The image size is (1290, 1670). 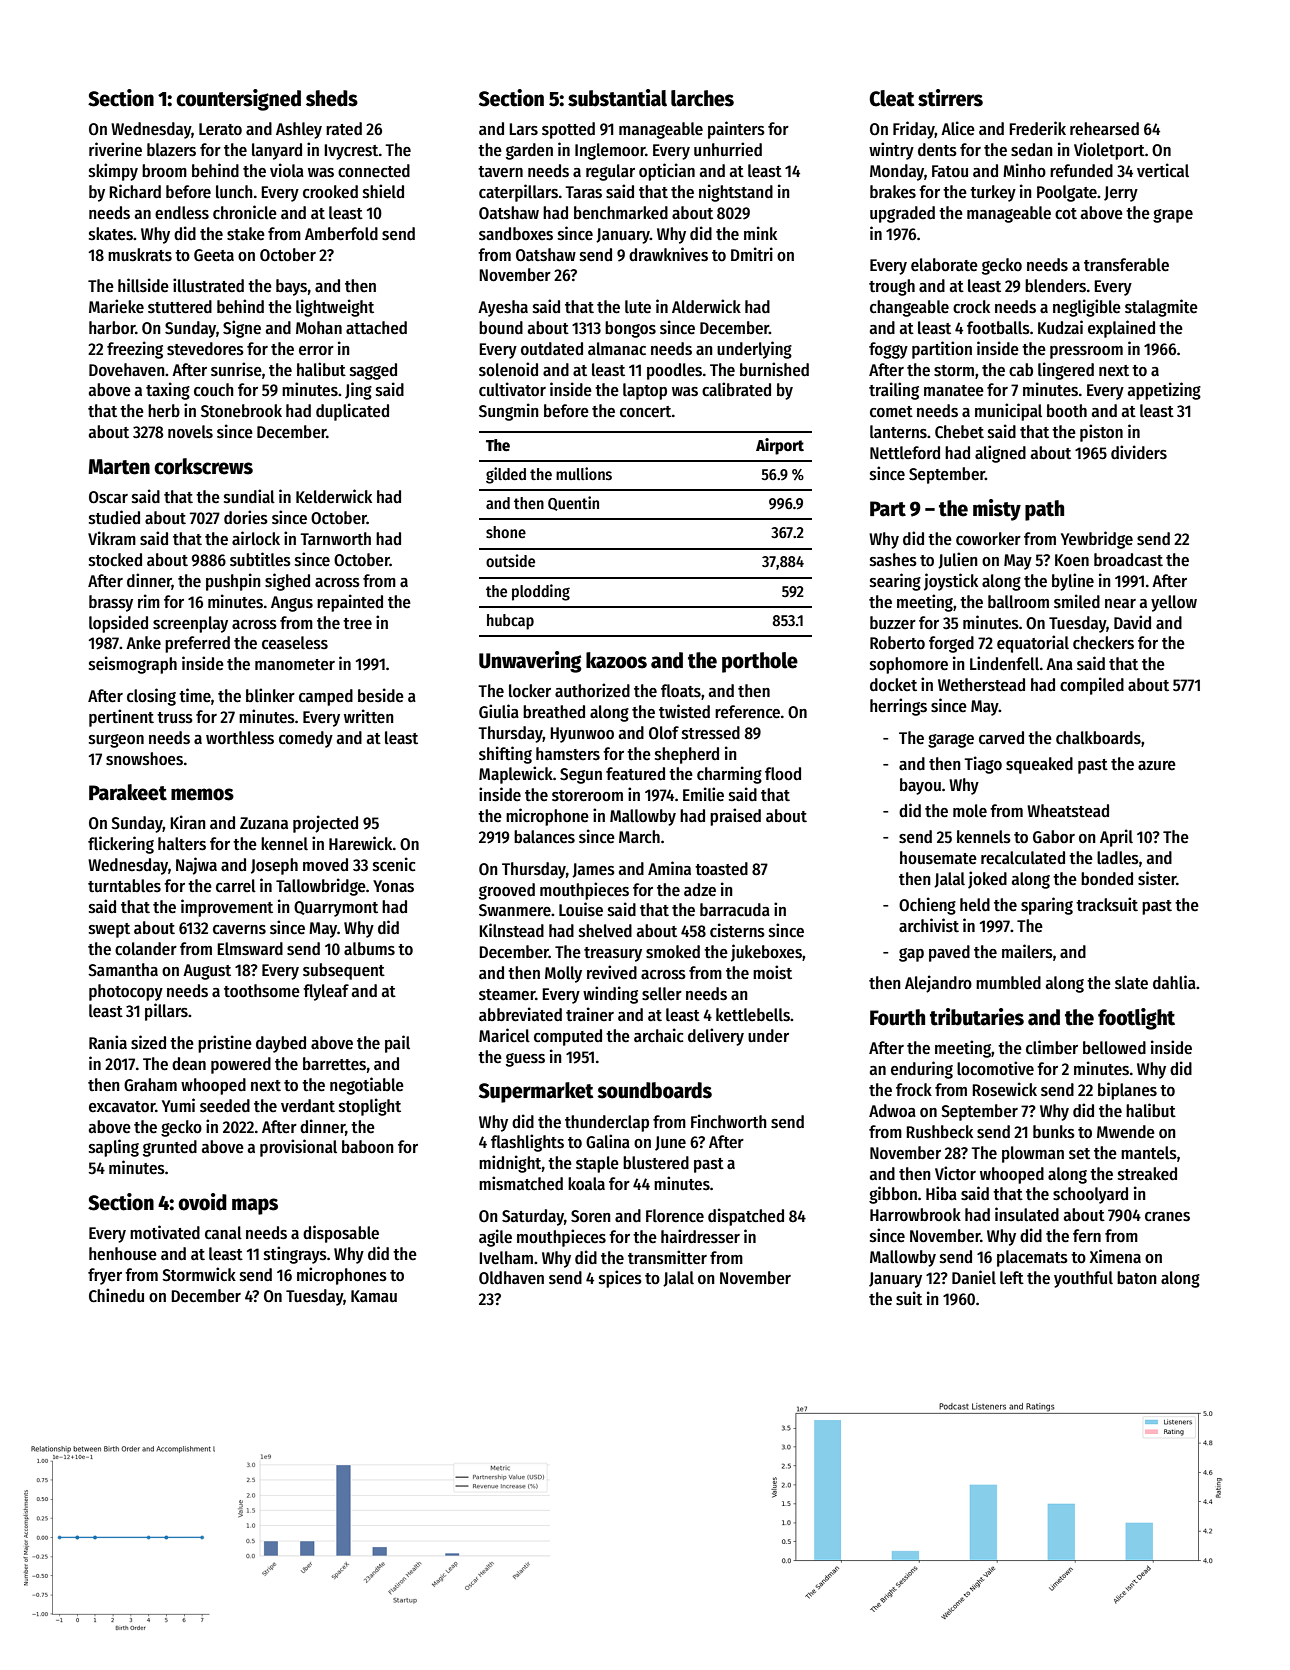 What do you see at coordinates (646, 412) in the screenshot?
I see `concert` at bounding box center [646, 412].
